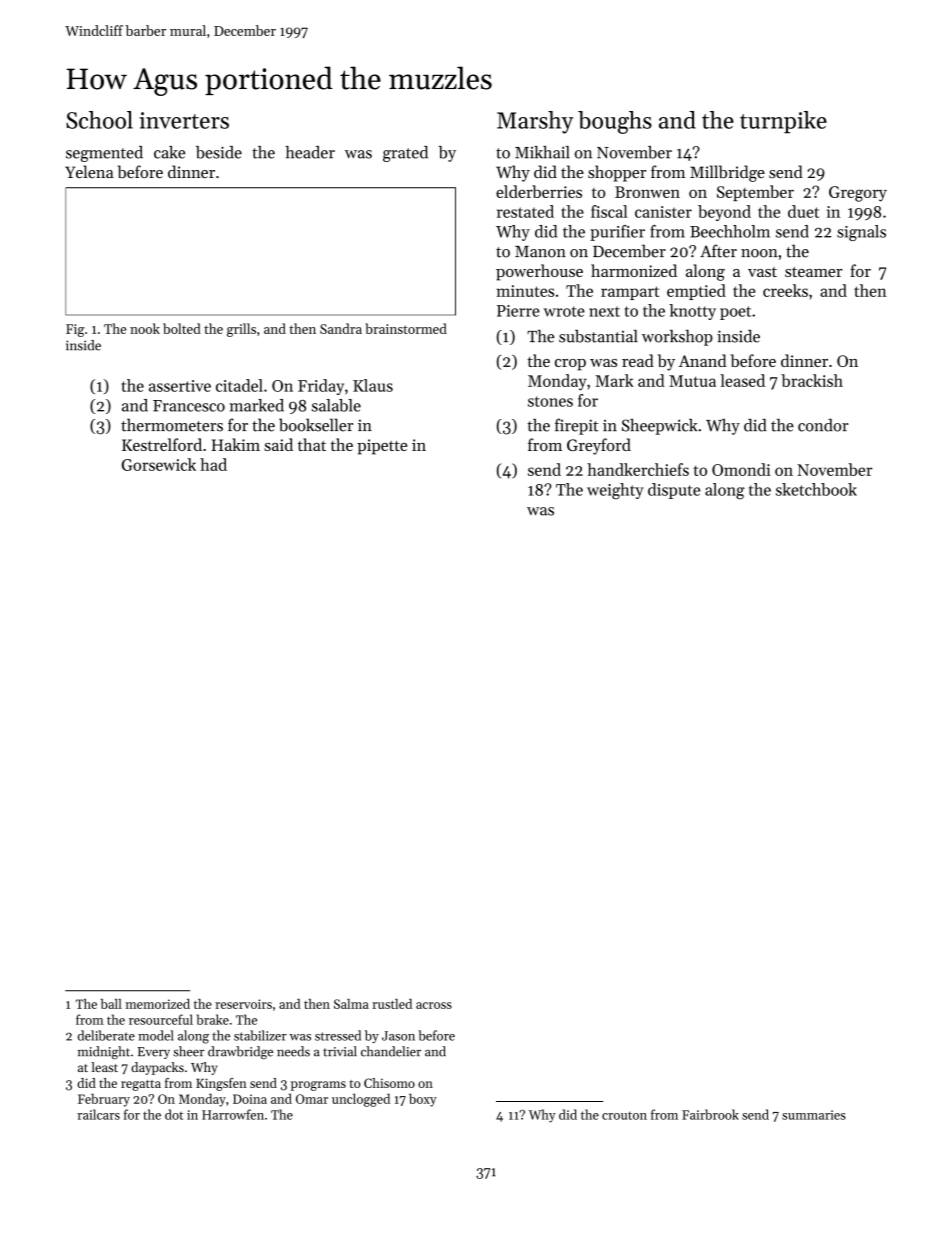 This document has height=1233, width=952. Describe the element at coordinates (803, 211) in the document. I see `duet` at that location.
